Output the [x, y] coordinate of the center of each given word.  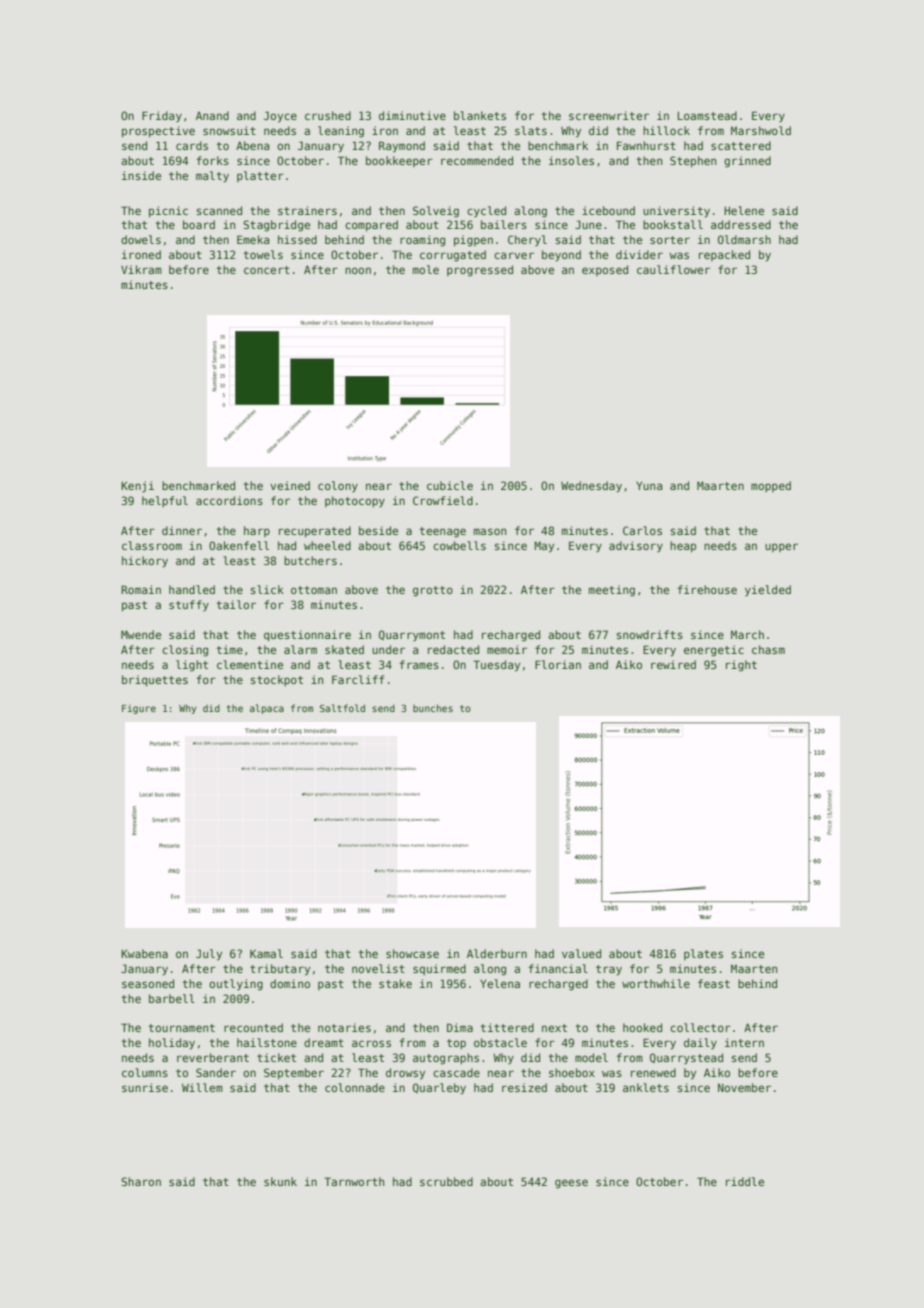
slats [531, 130]
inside [141, 175]
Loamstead [707, 115]
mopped [771, 486]
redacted [453, 649]
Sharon [141, 1181]
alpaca [267, 709]
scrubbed [446, 1181]
